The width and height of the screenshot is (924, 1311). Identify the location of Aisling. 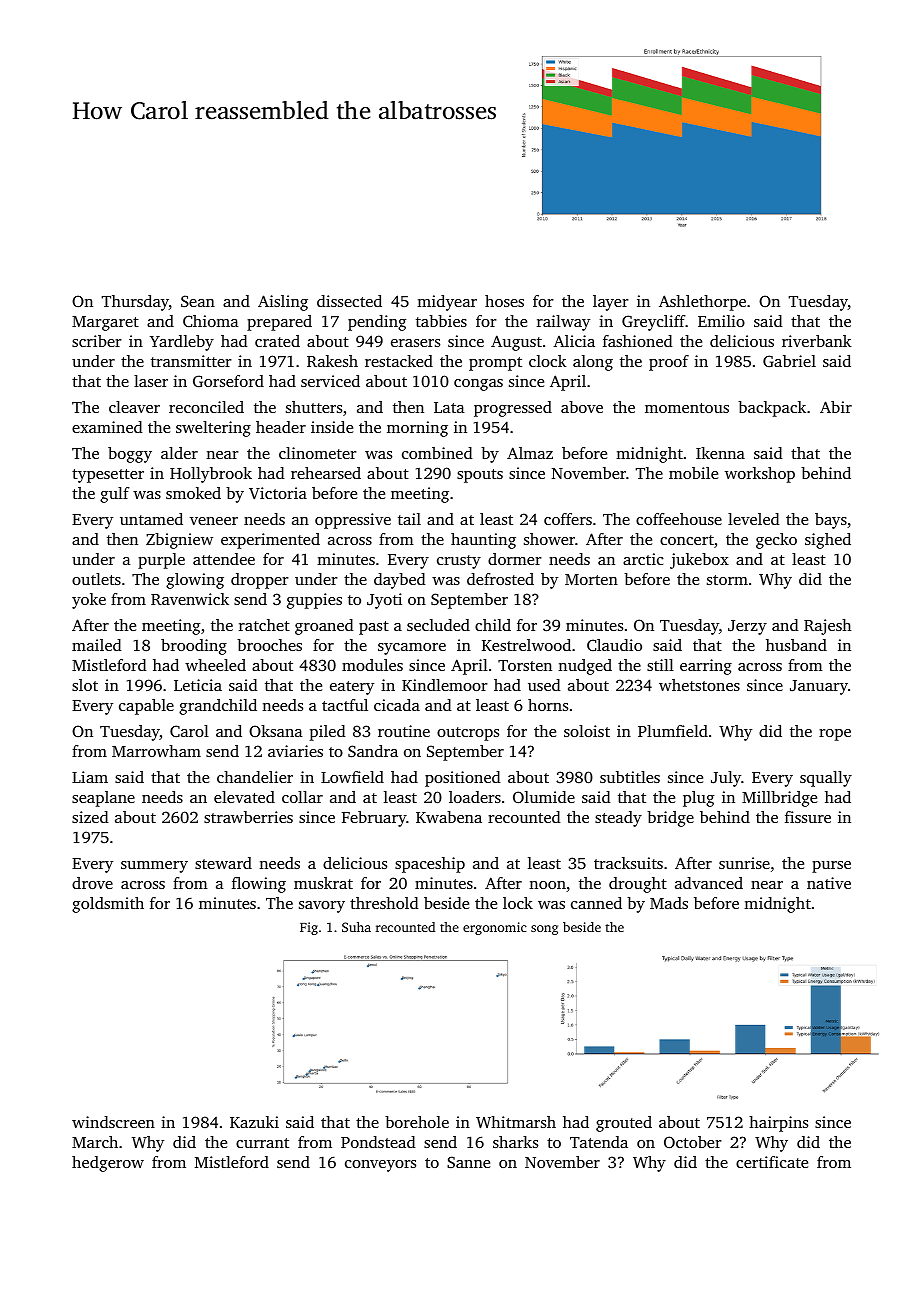
(283, 303).
